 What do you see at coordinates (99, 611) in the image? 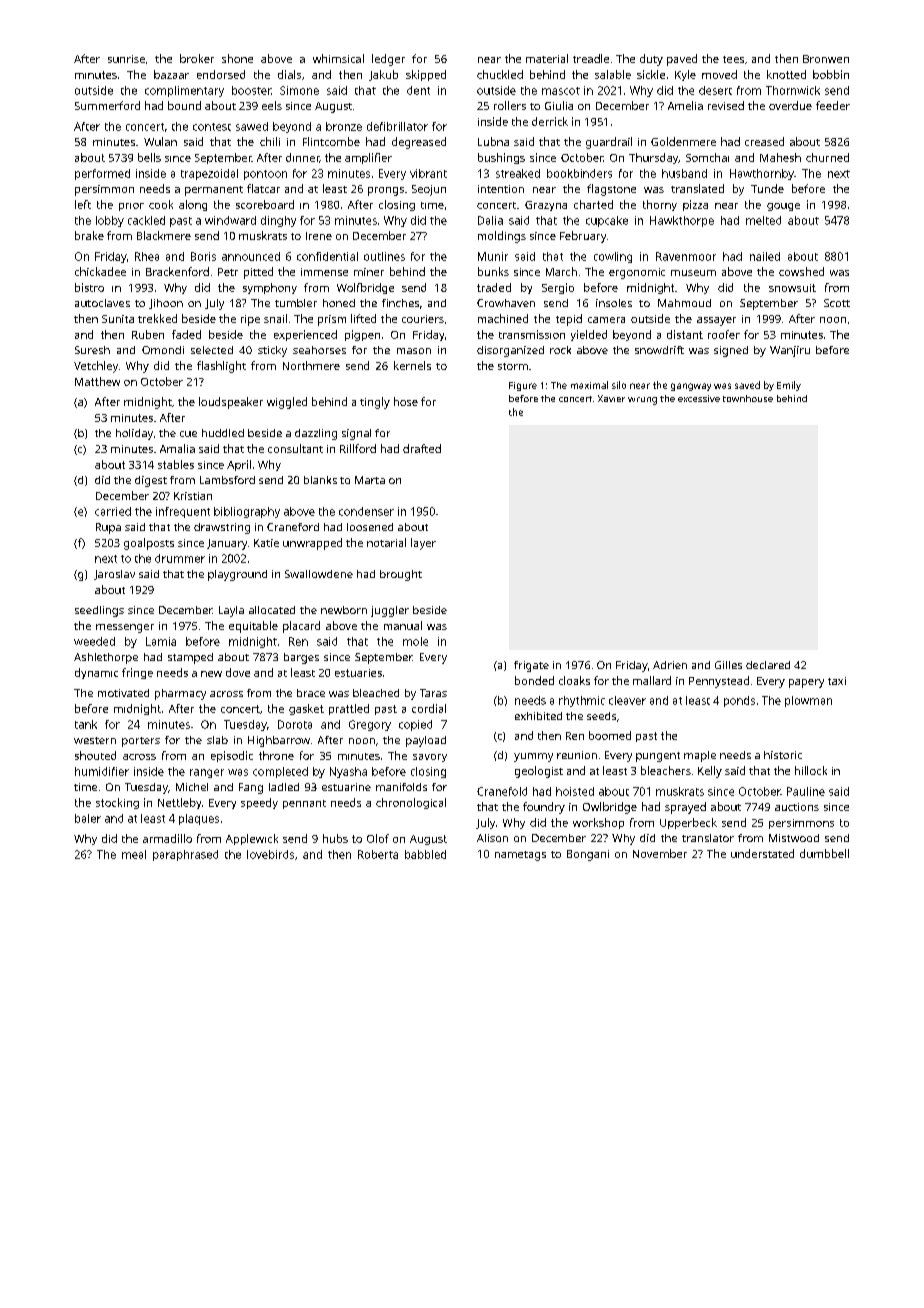
I see `seedlings` at bounding box center [99, 611].
